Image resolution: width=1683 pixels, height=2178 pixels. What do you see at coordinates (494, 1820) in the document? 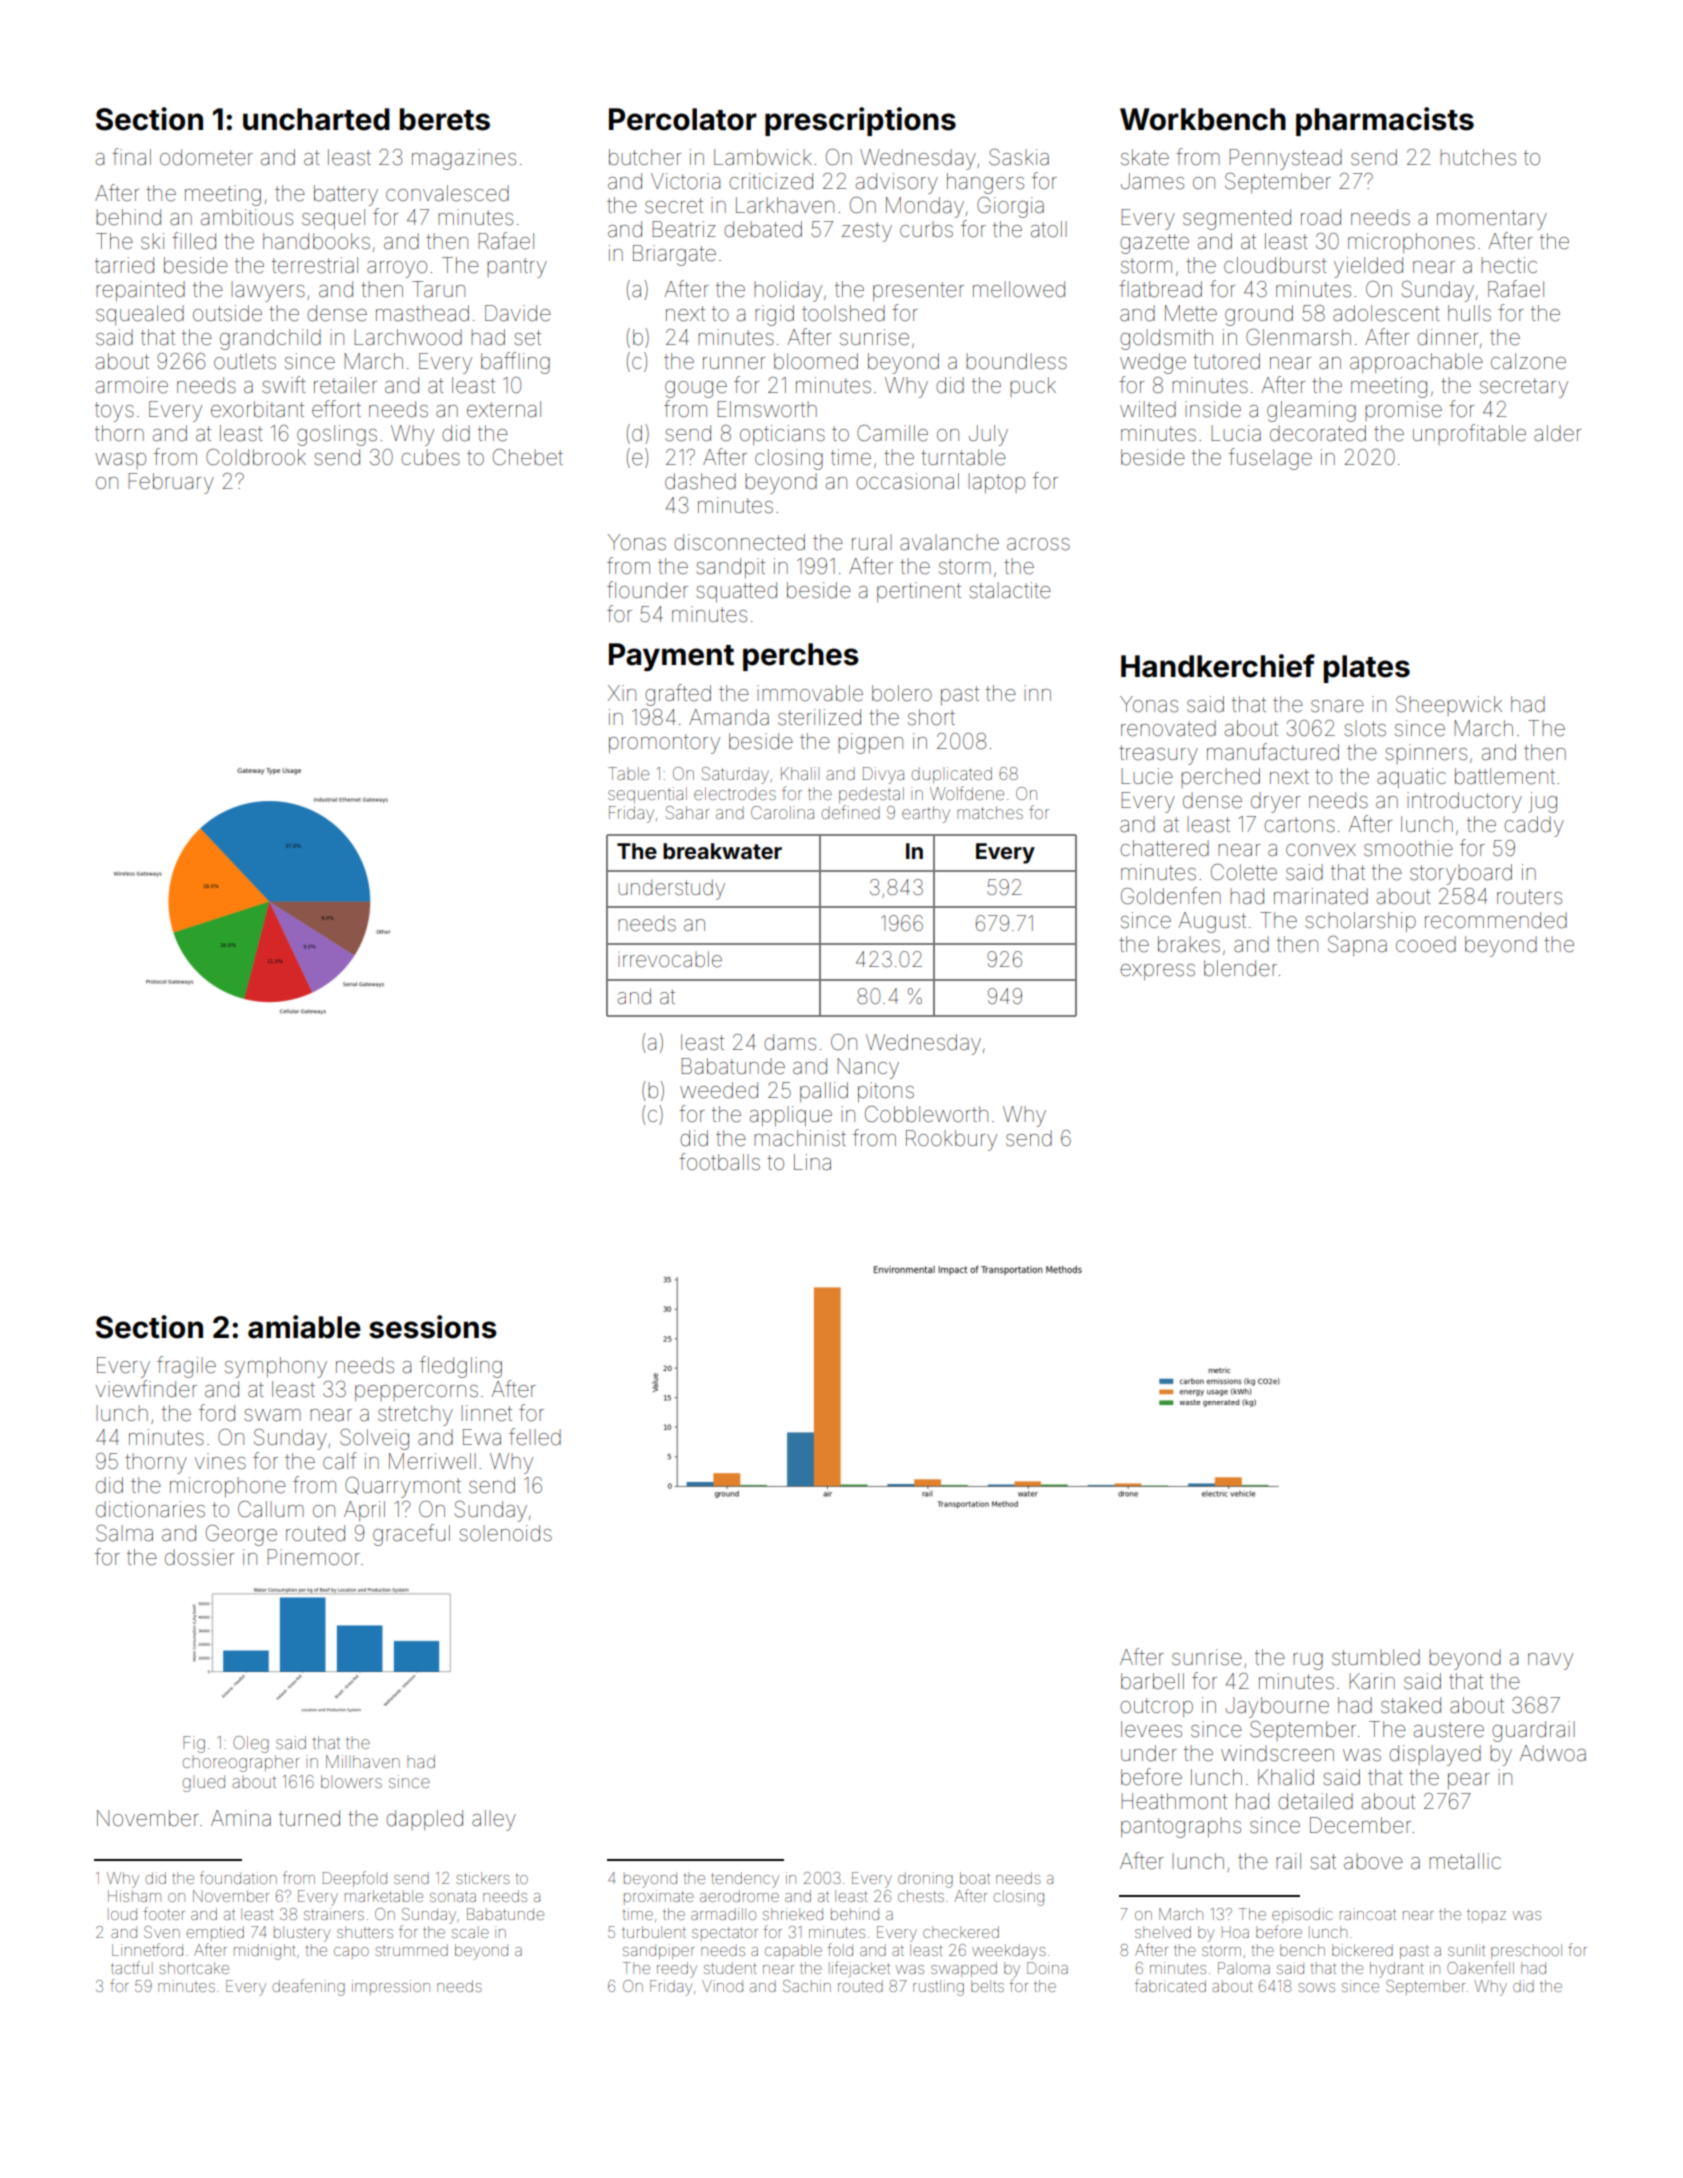
I see `alley` at bounding box center [494, 1820].
